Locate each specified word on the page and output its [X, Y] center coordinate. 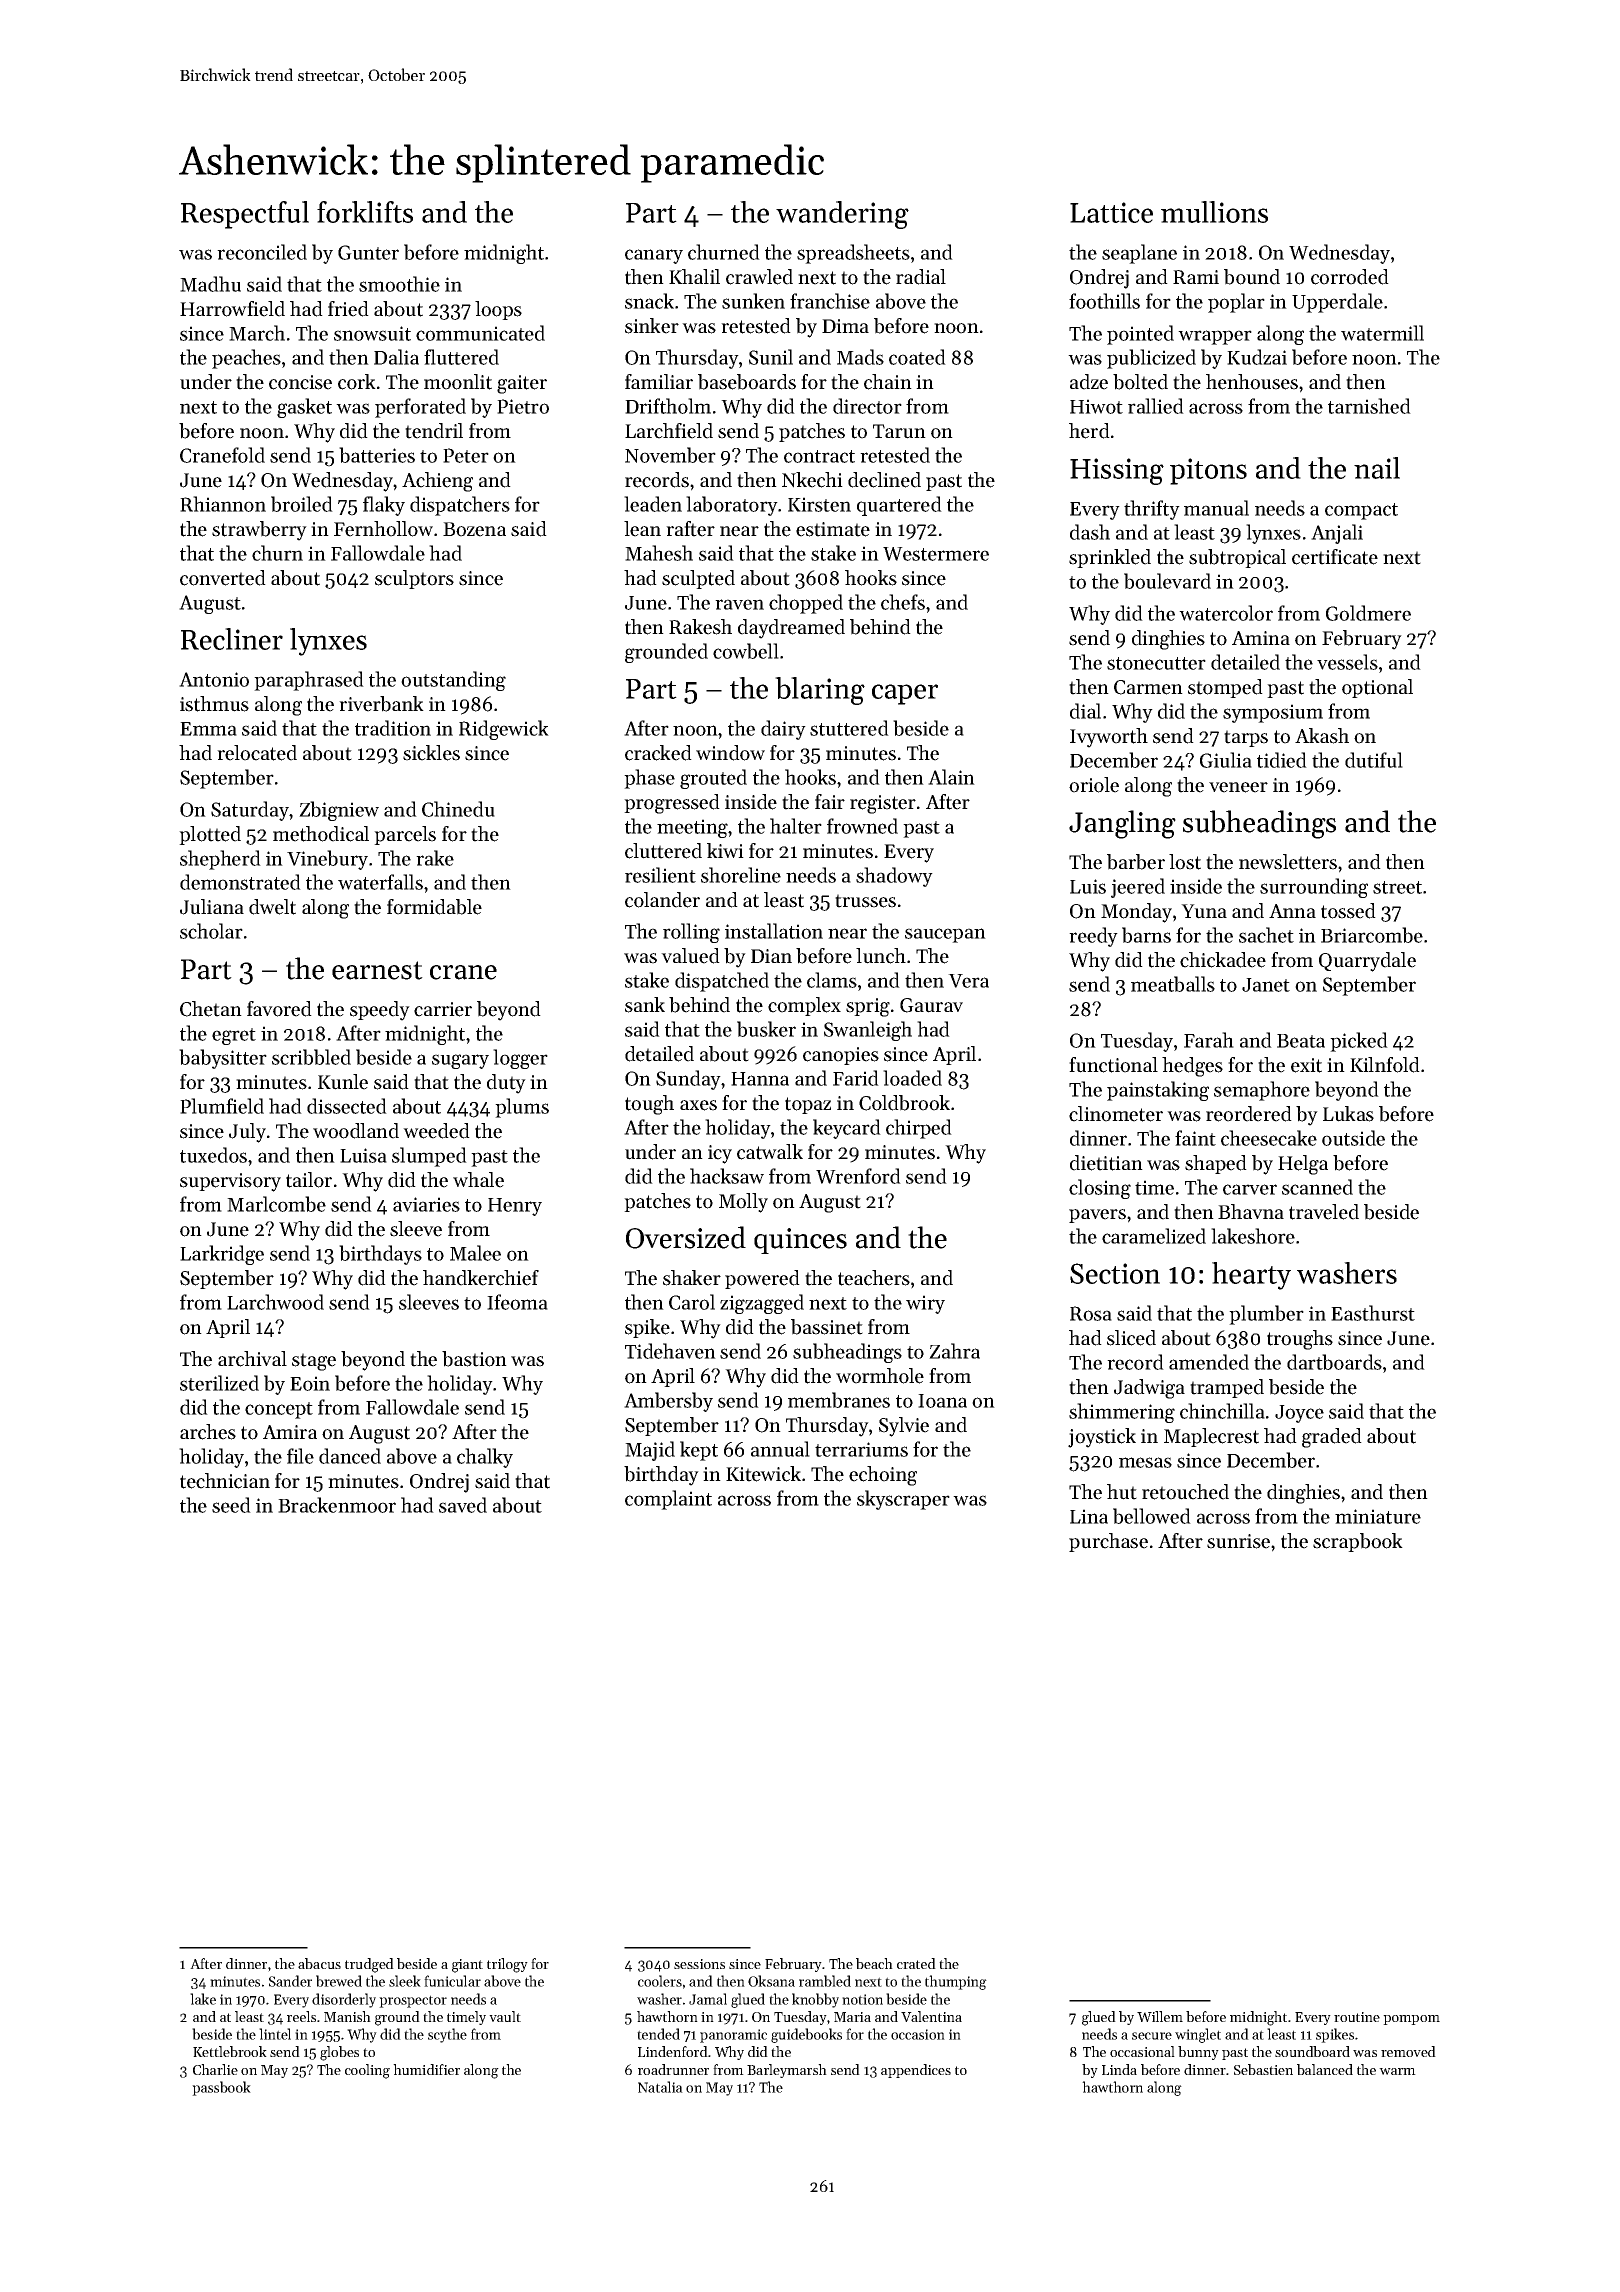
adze [1089, 382]
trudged [369, 1965]
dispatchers [460, 506]
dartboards [1334, 1362]
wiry [925, 1304]
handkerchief [481, 1278]
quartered [899, 506]
